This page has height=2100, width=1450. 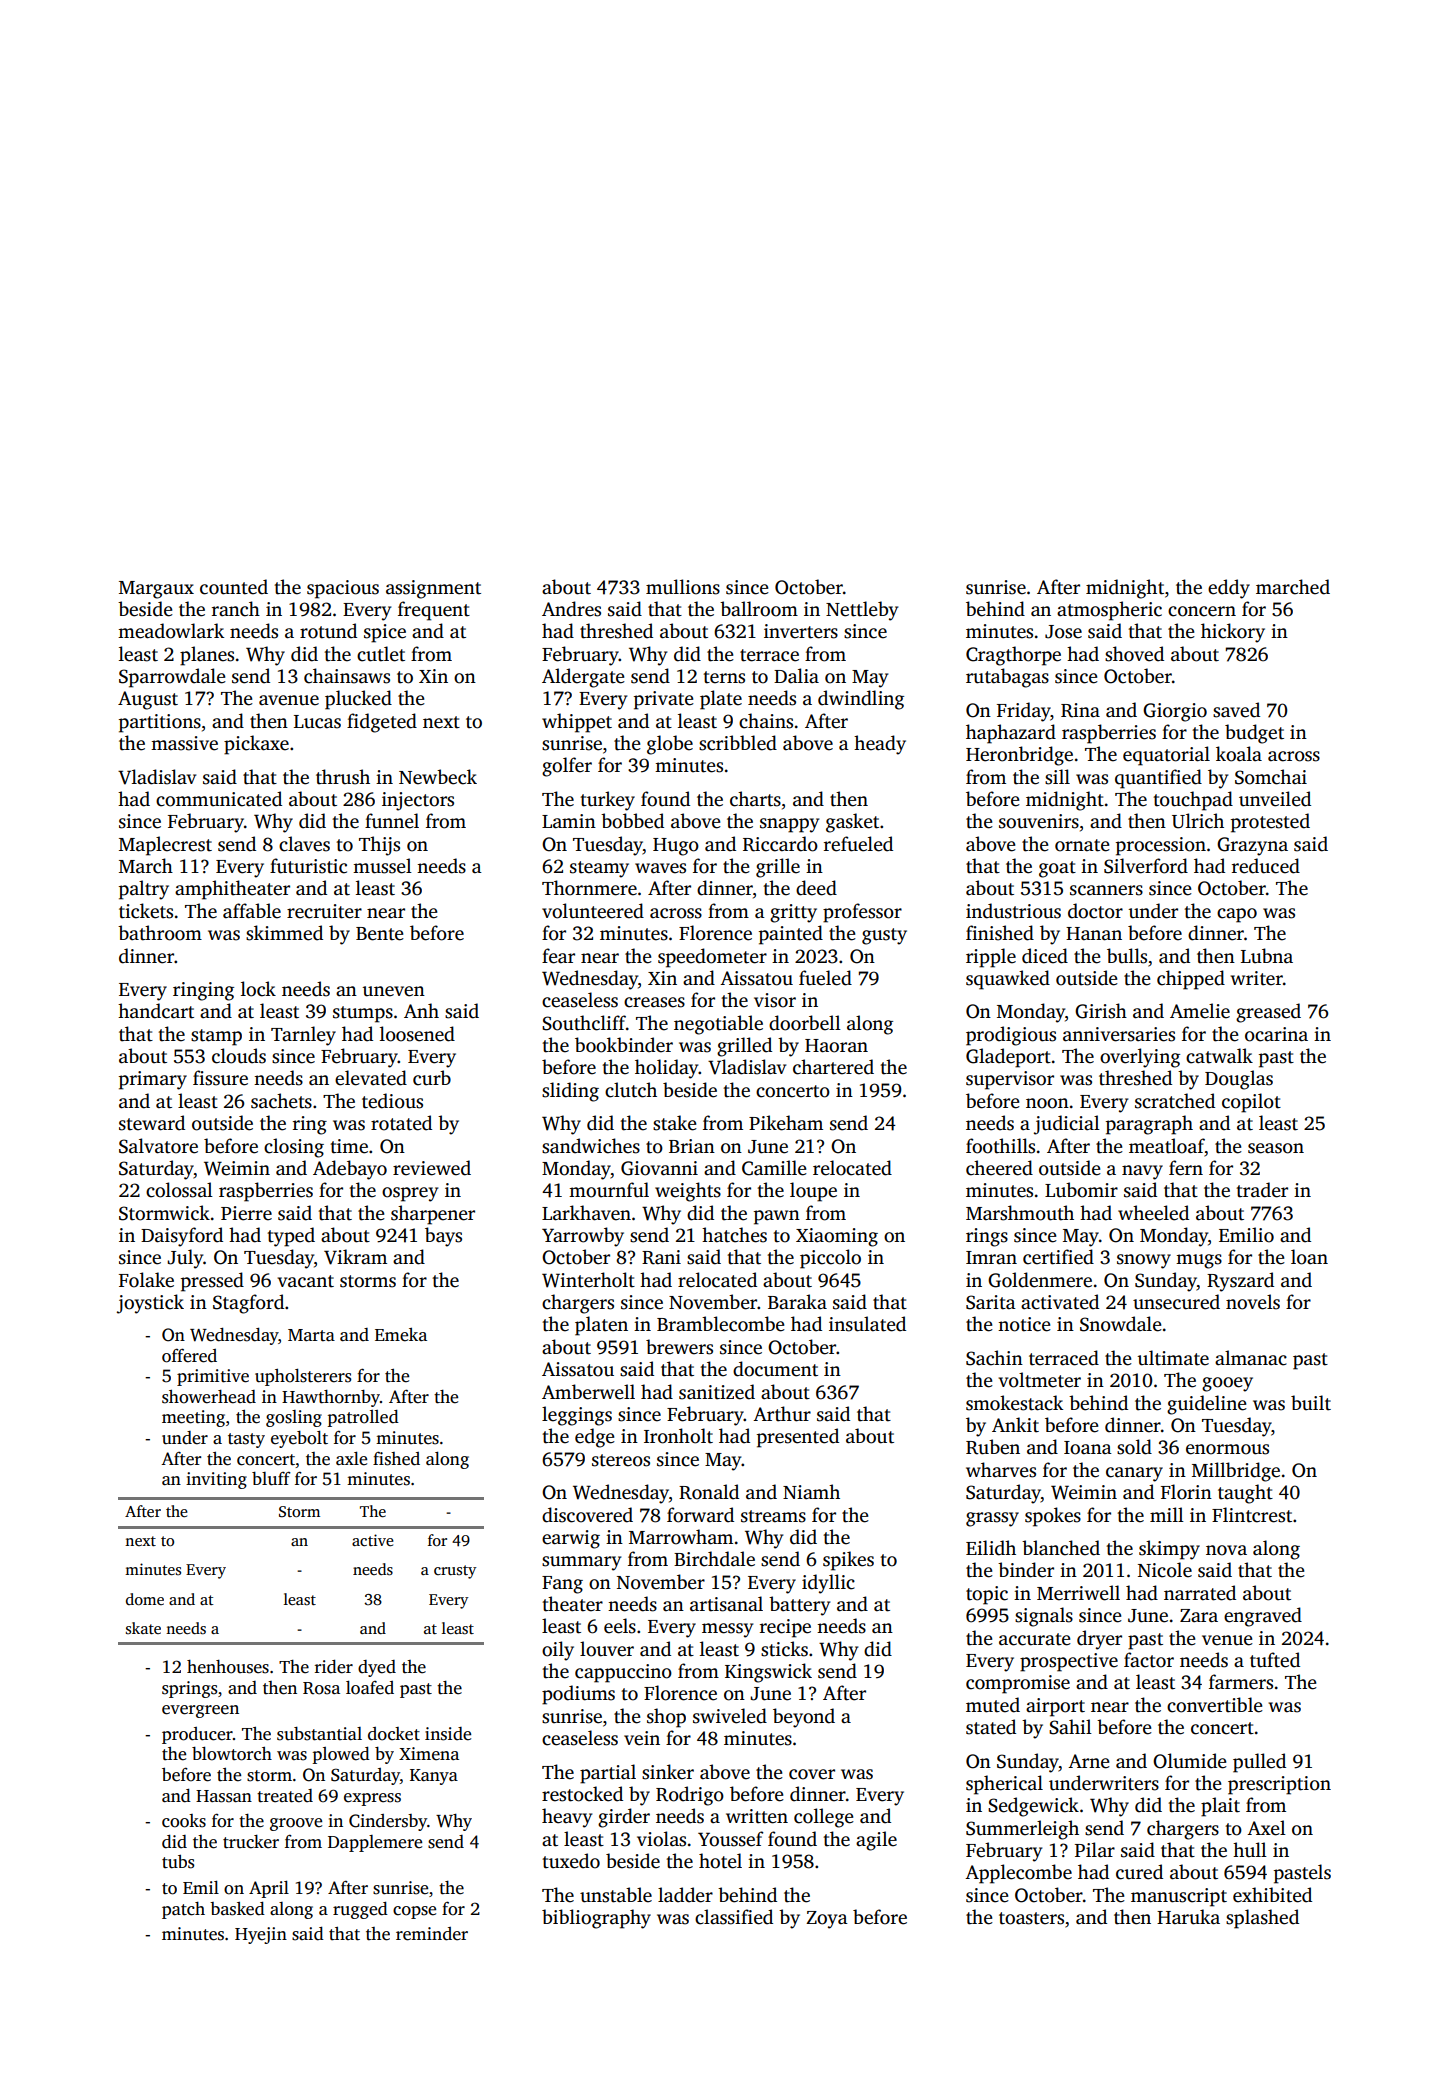 What do you see at coordinates (304, 844) in the page?
I see `claves` at bounding box center [304, 844].
